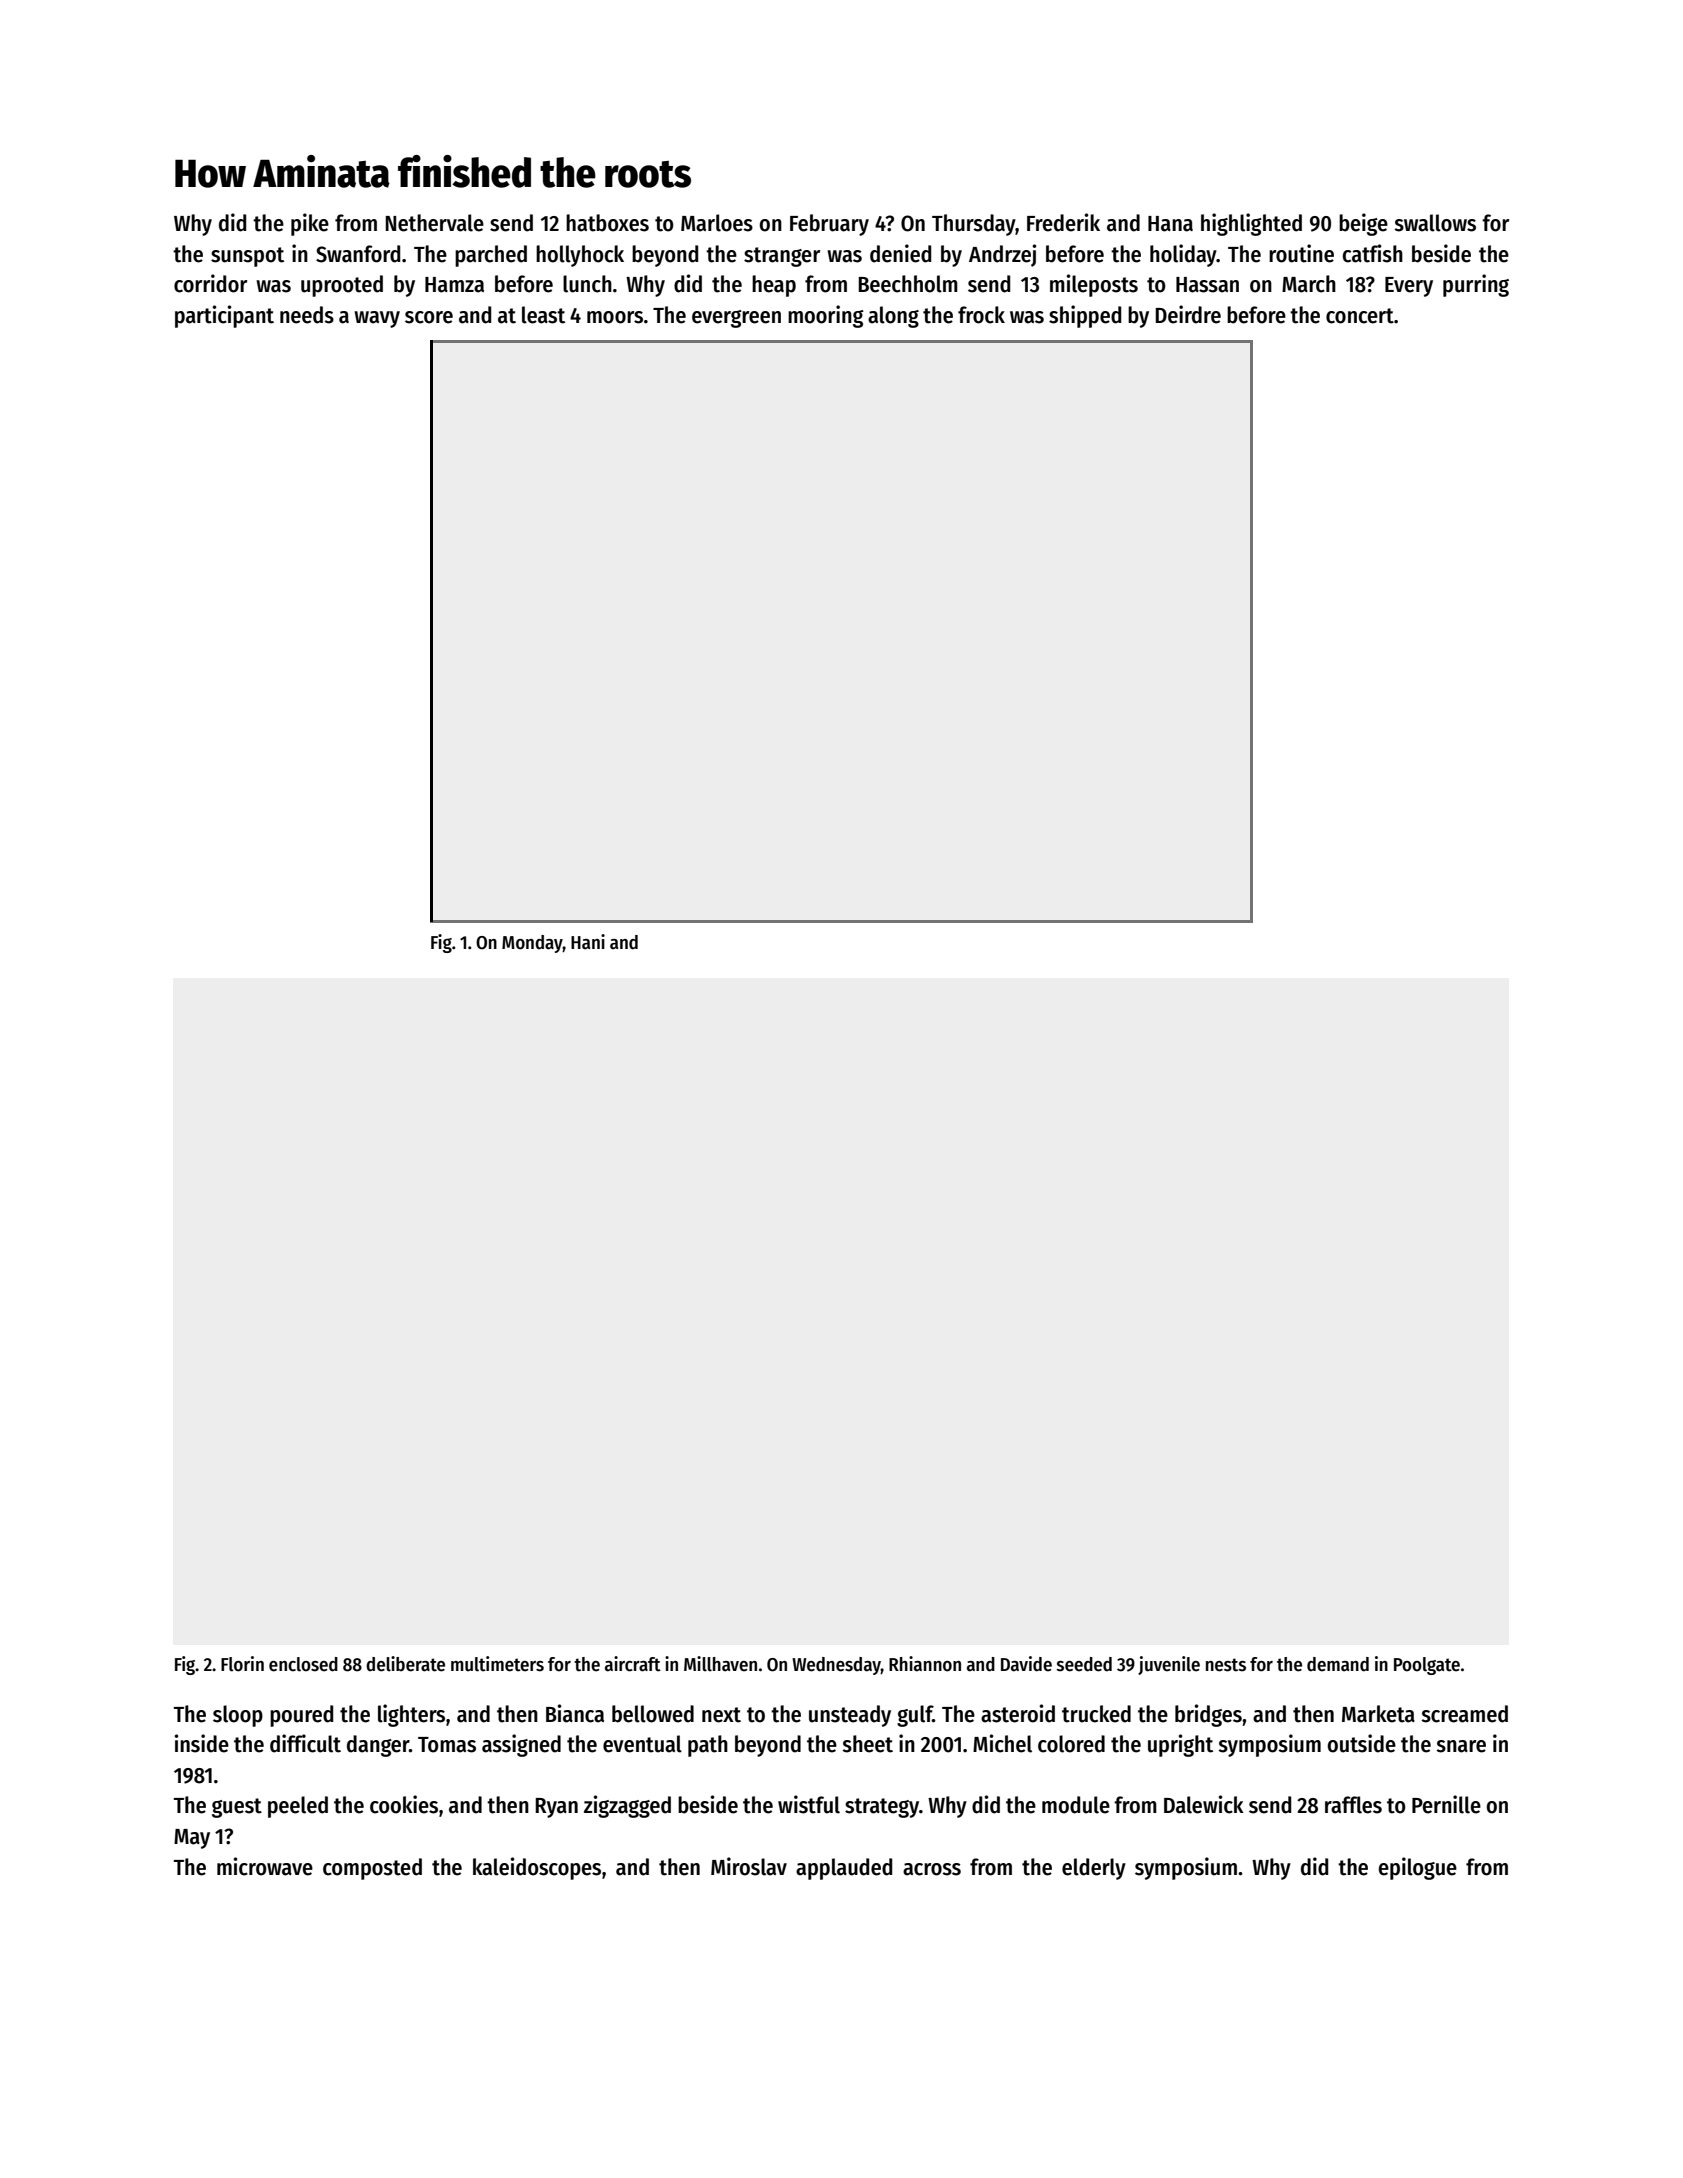  Describe the element at coordinates (1169, 1665) in the document. I see `juvenile` at that location.
